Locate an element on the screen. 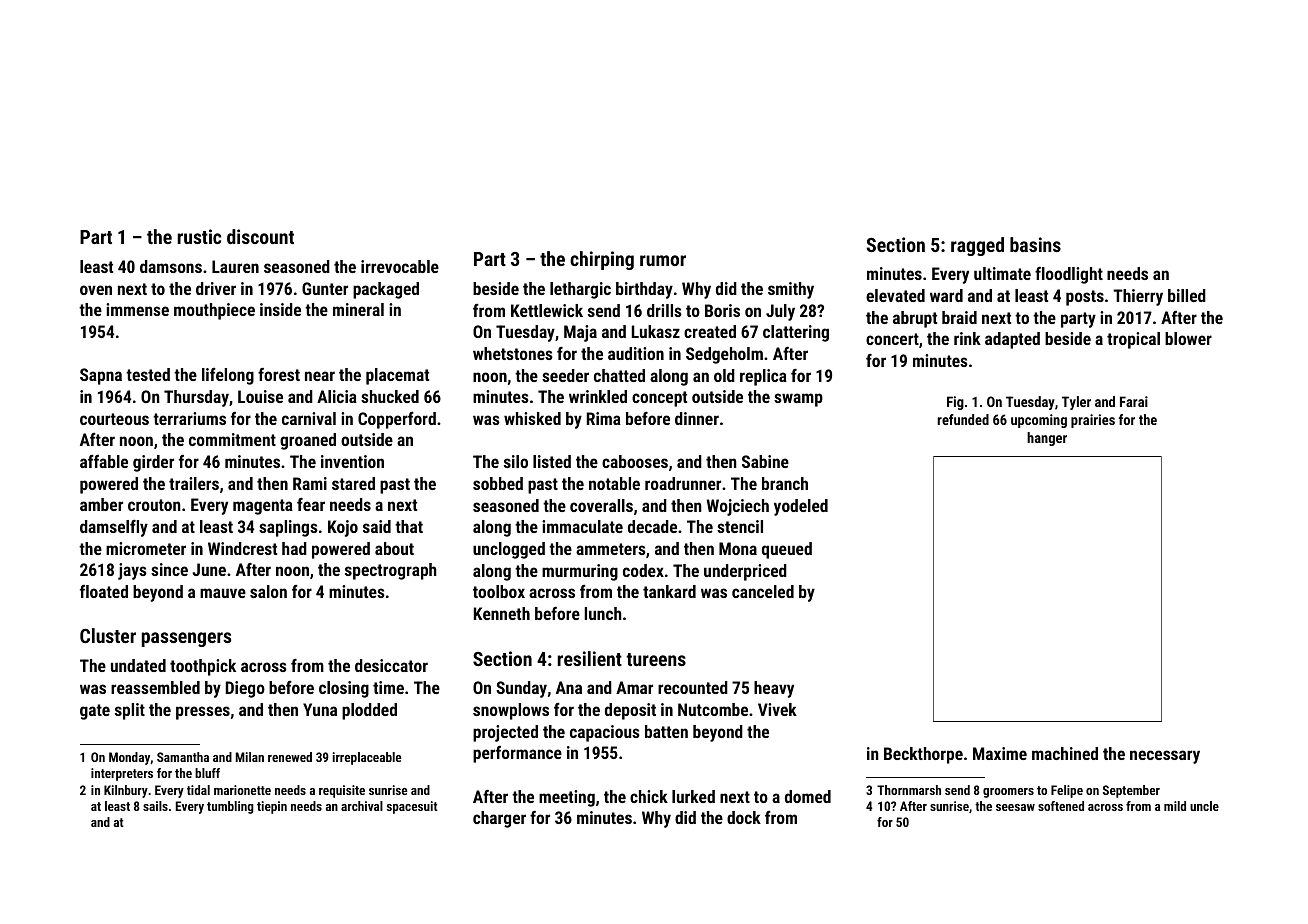 The height and width of the screenshot is (924, 1308). chirping is located at coordinates (602, 260).
